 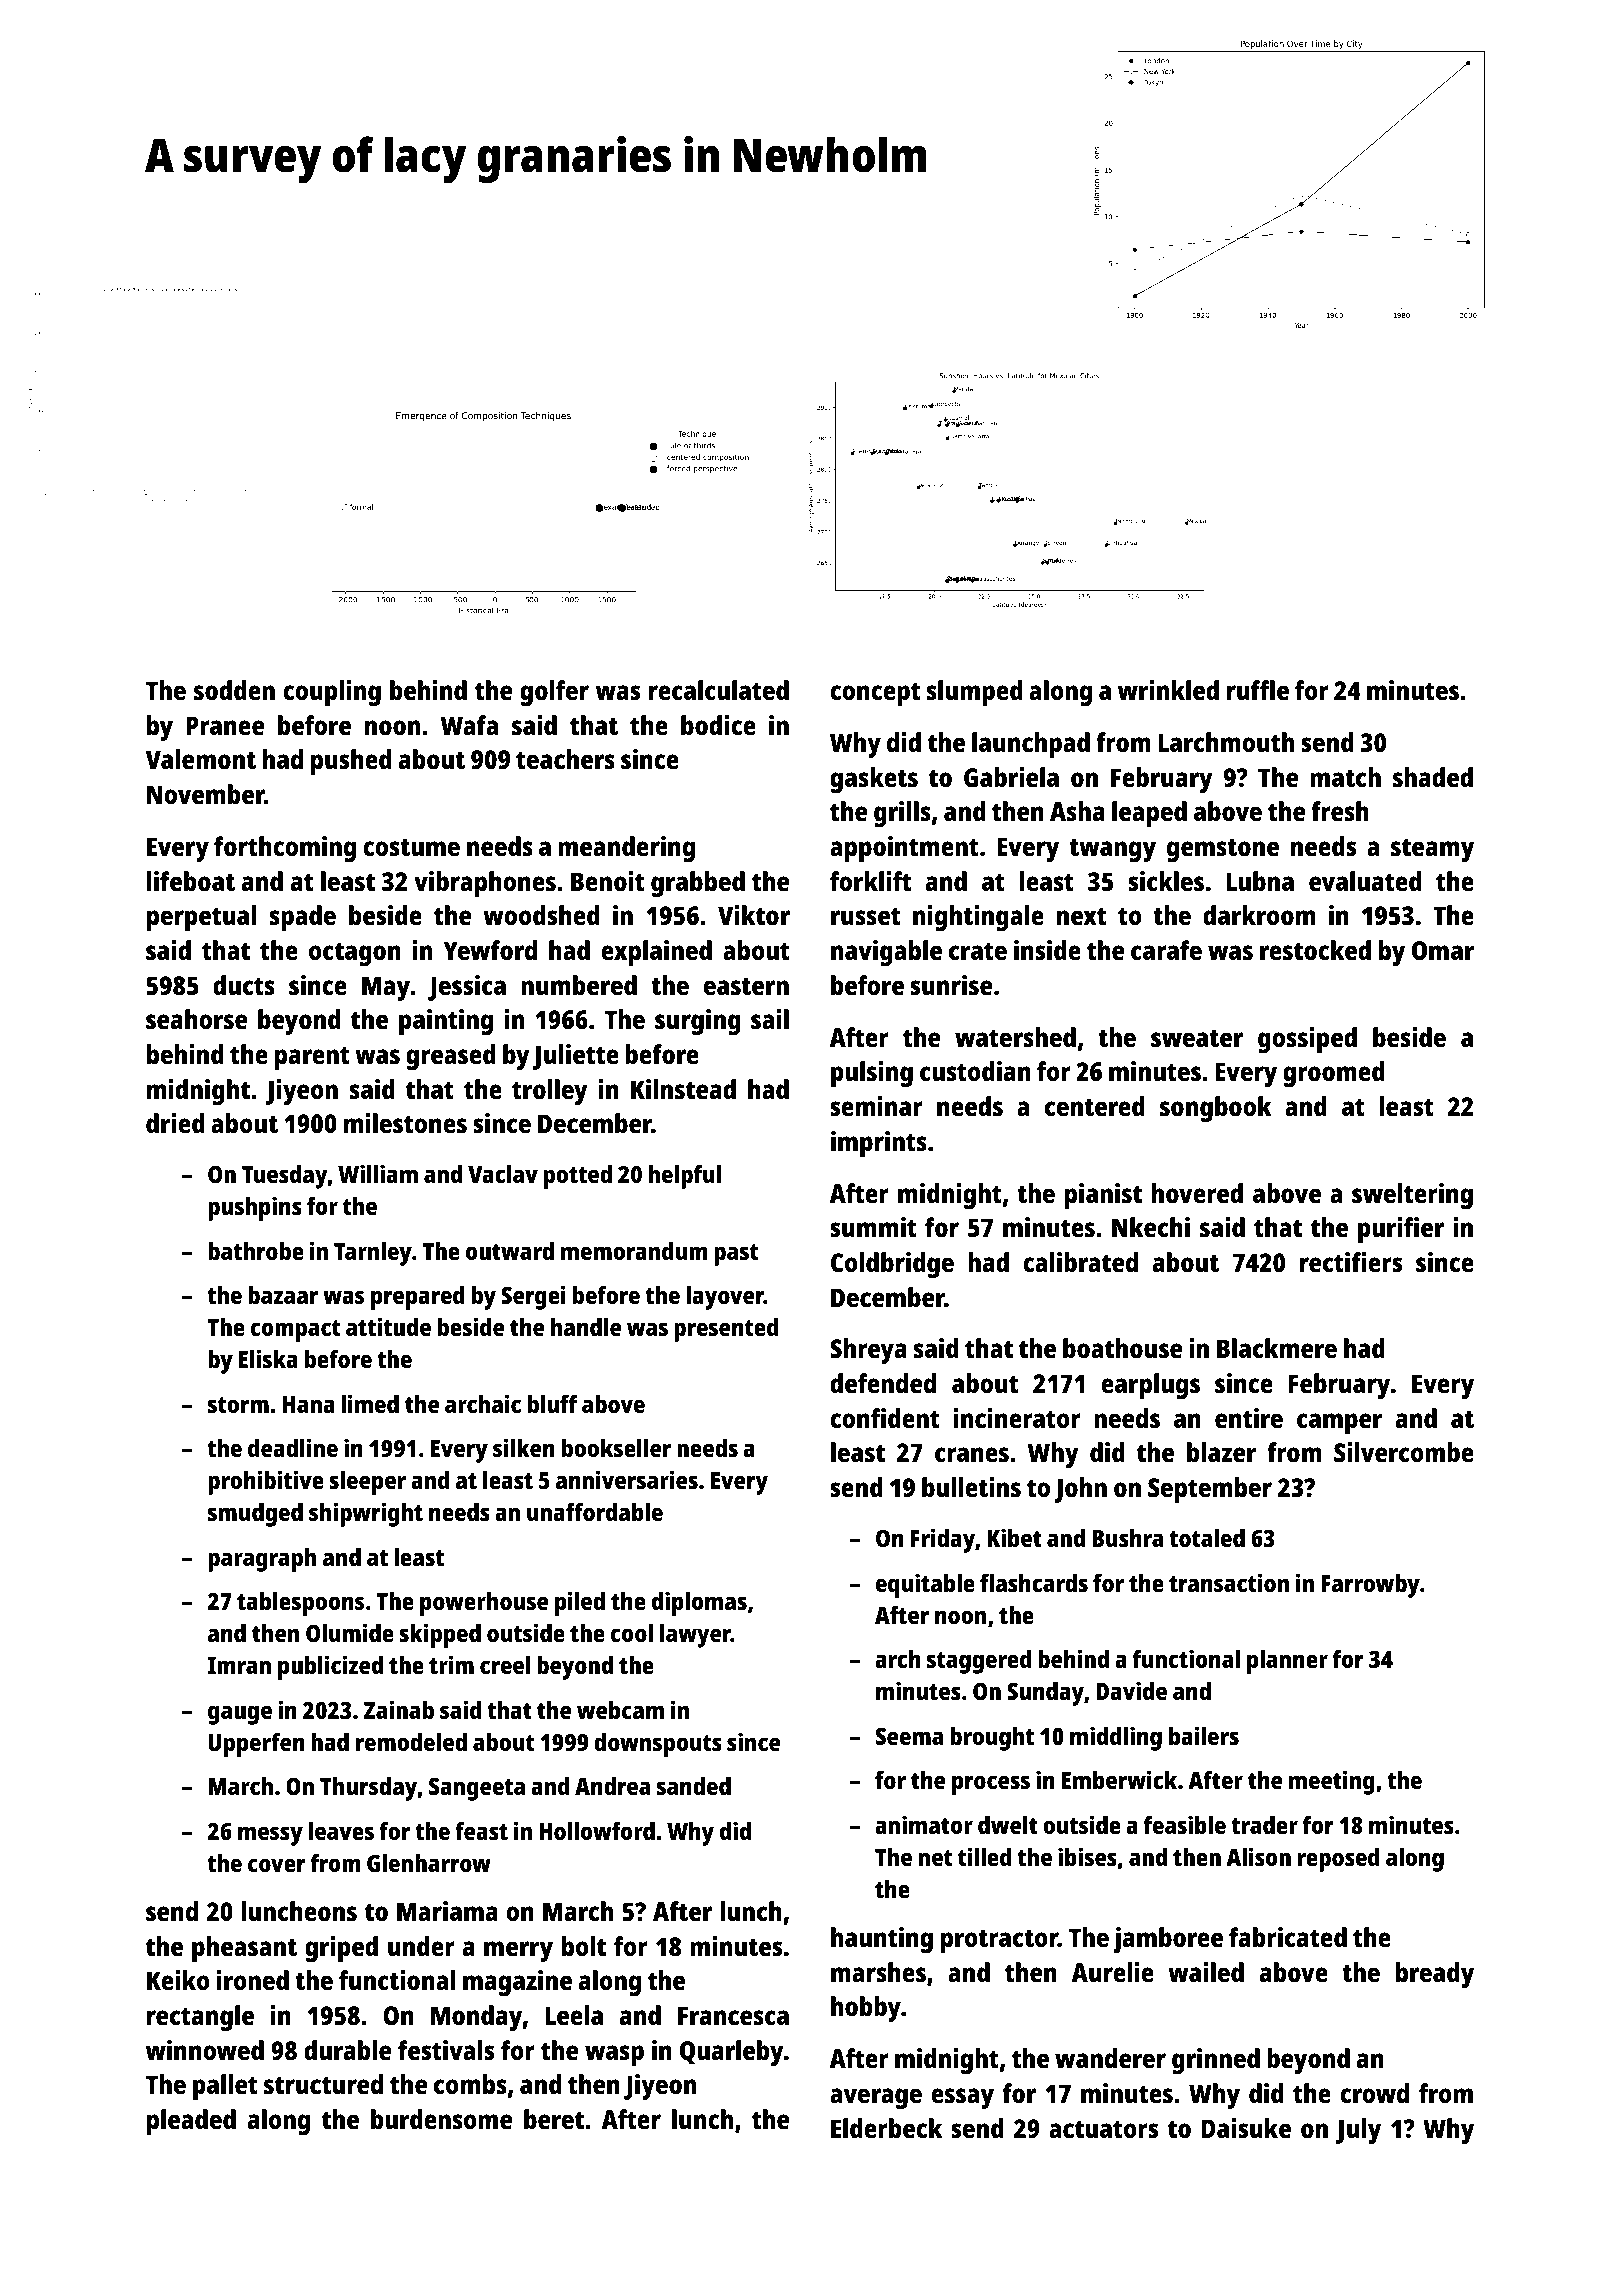 I want to click on Nkechi, so click(x=1151, y=1227).
